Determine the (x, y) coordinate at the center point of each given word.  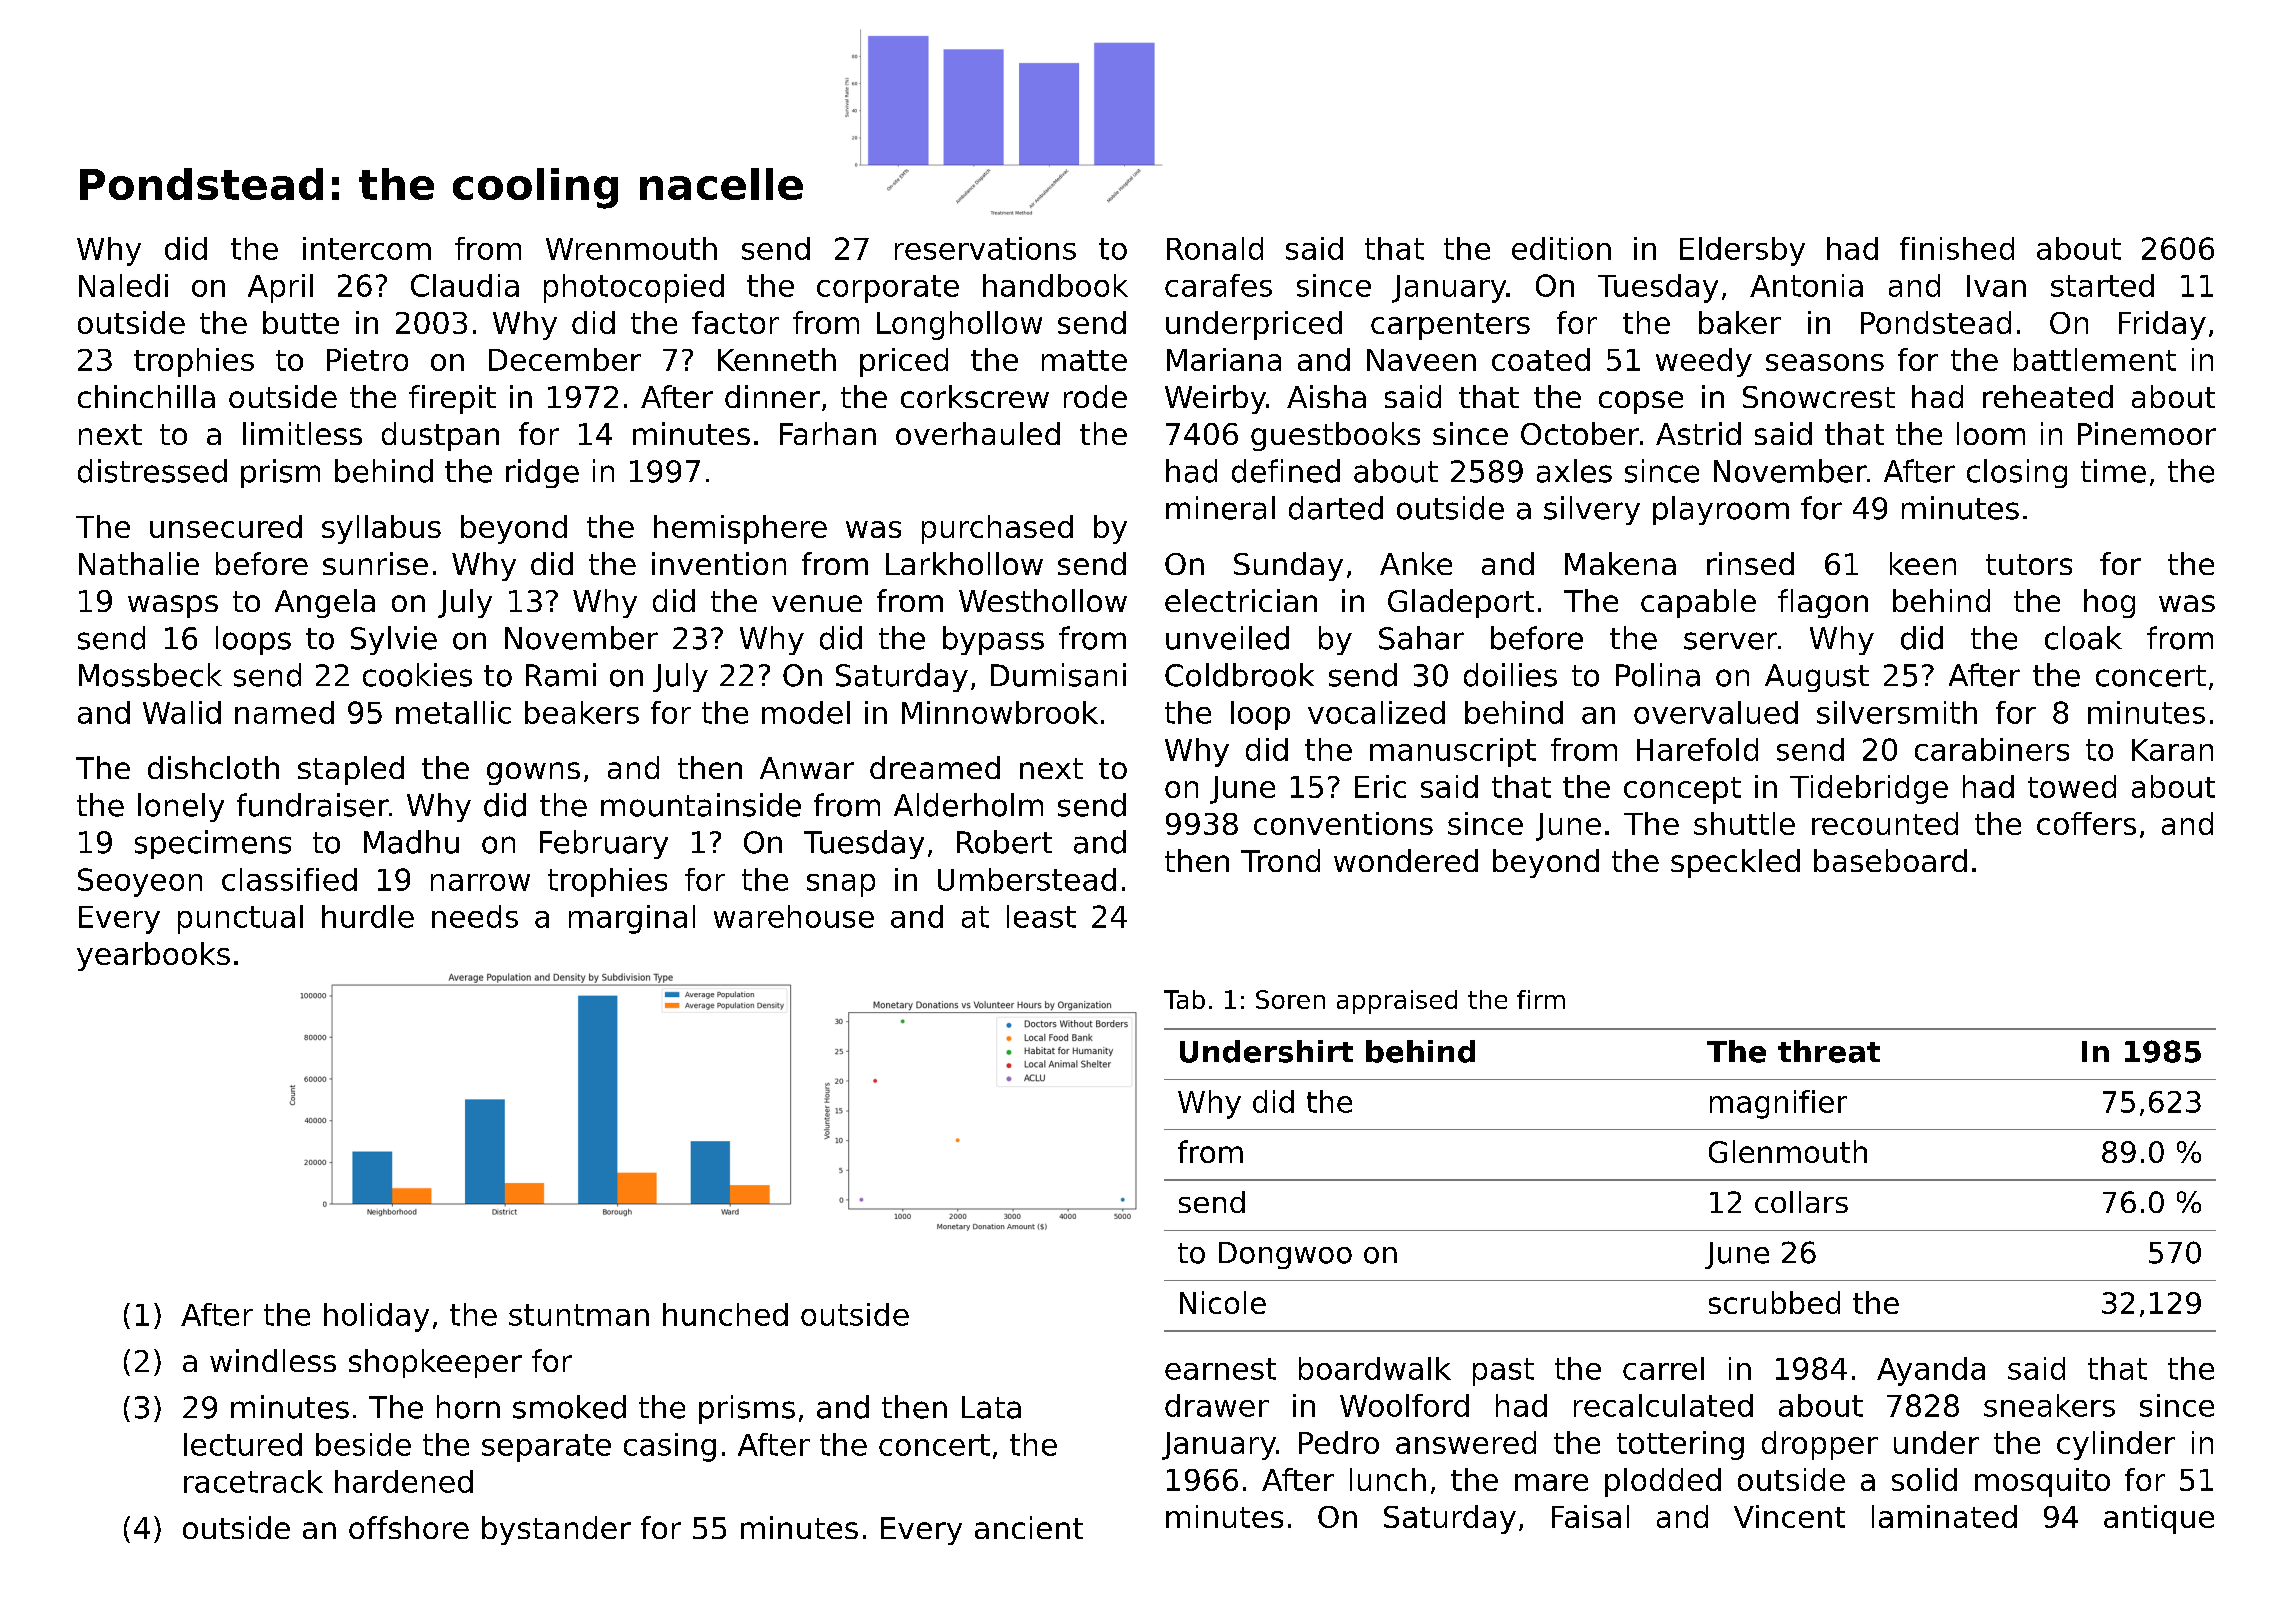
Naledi (123, 285)
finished (1957, 248)
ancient (1029, 1527)
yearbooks (153, 956)
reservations (985, 248)
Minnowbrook (1000, 712)
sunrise (375, 563)
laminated (1944, 1516)
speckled (1735, 863)
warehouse (794, 916)
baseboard (1890, 860)
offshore (409, 1527)
